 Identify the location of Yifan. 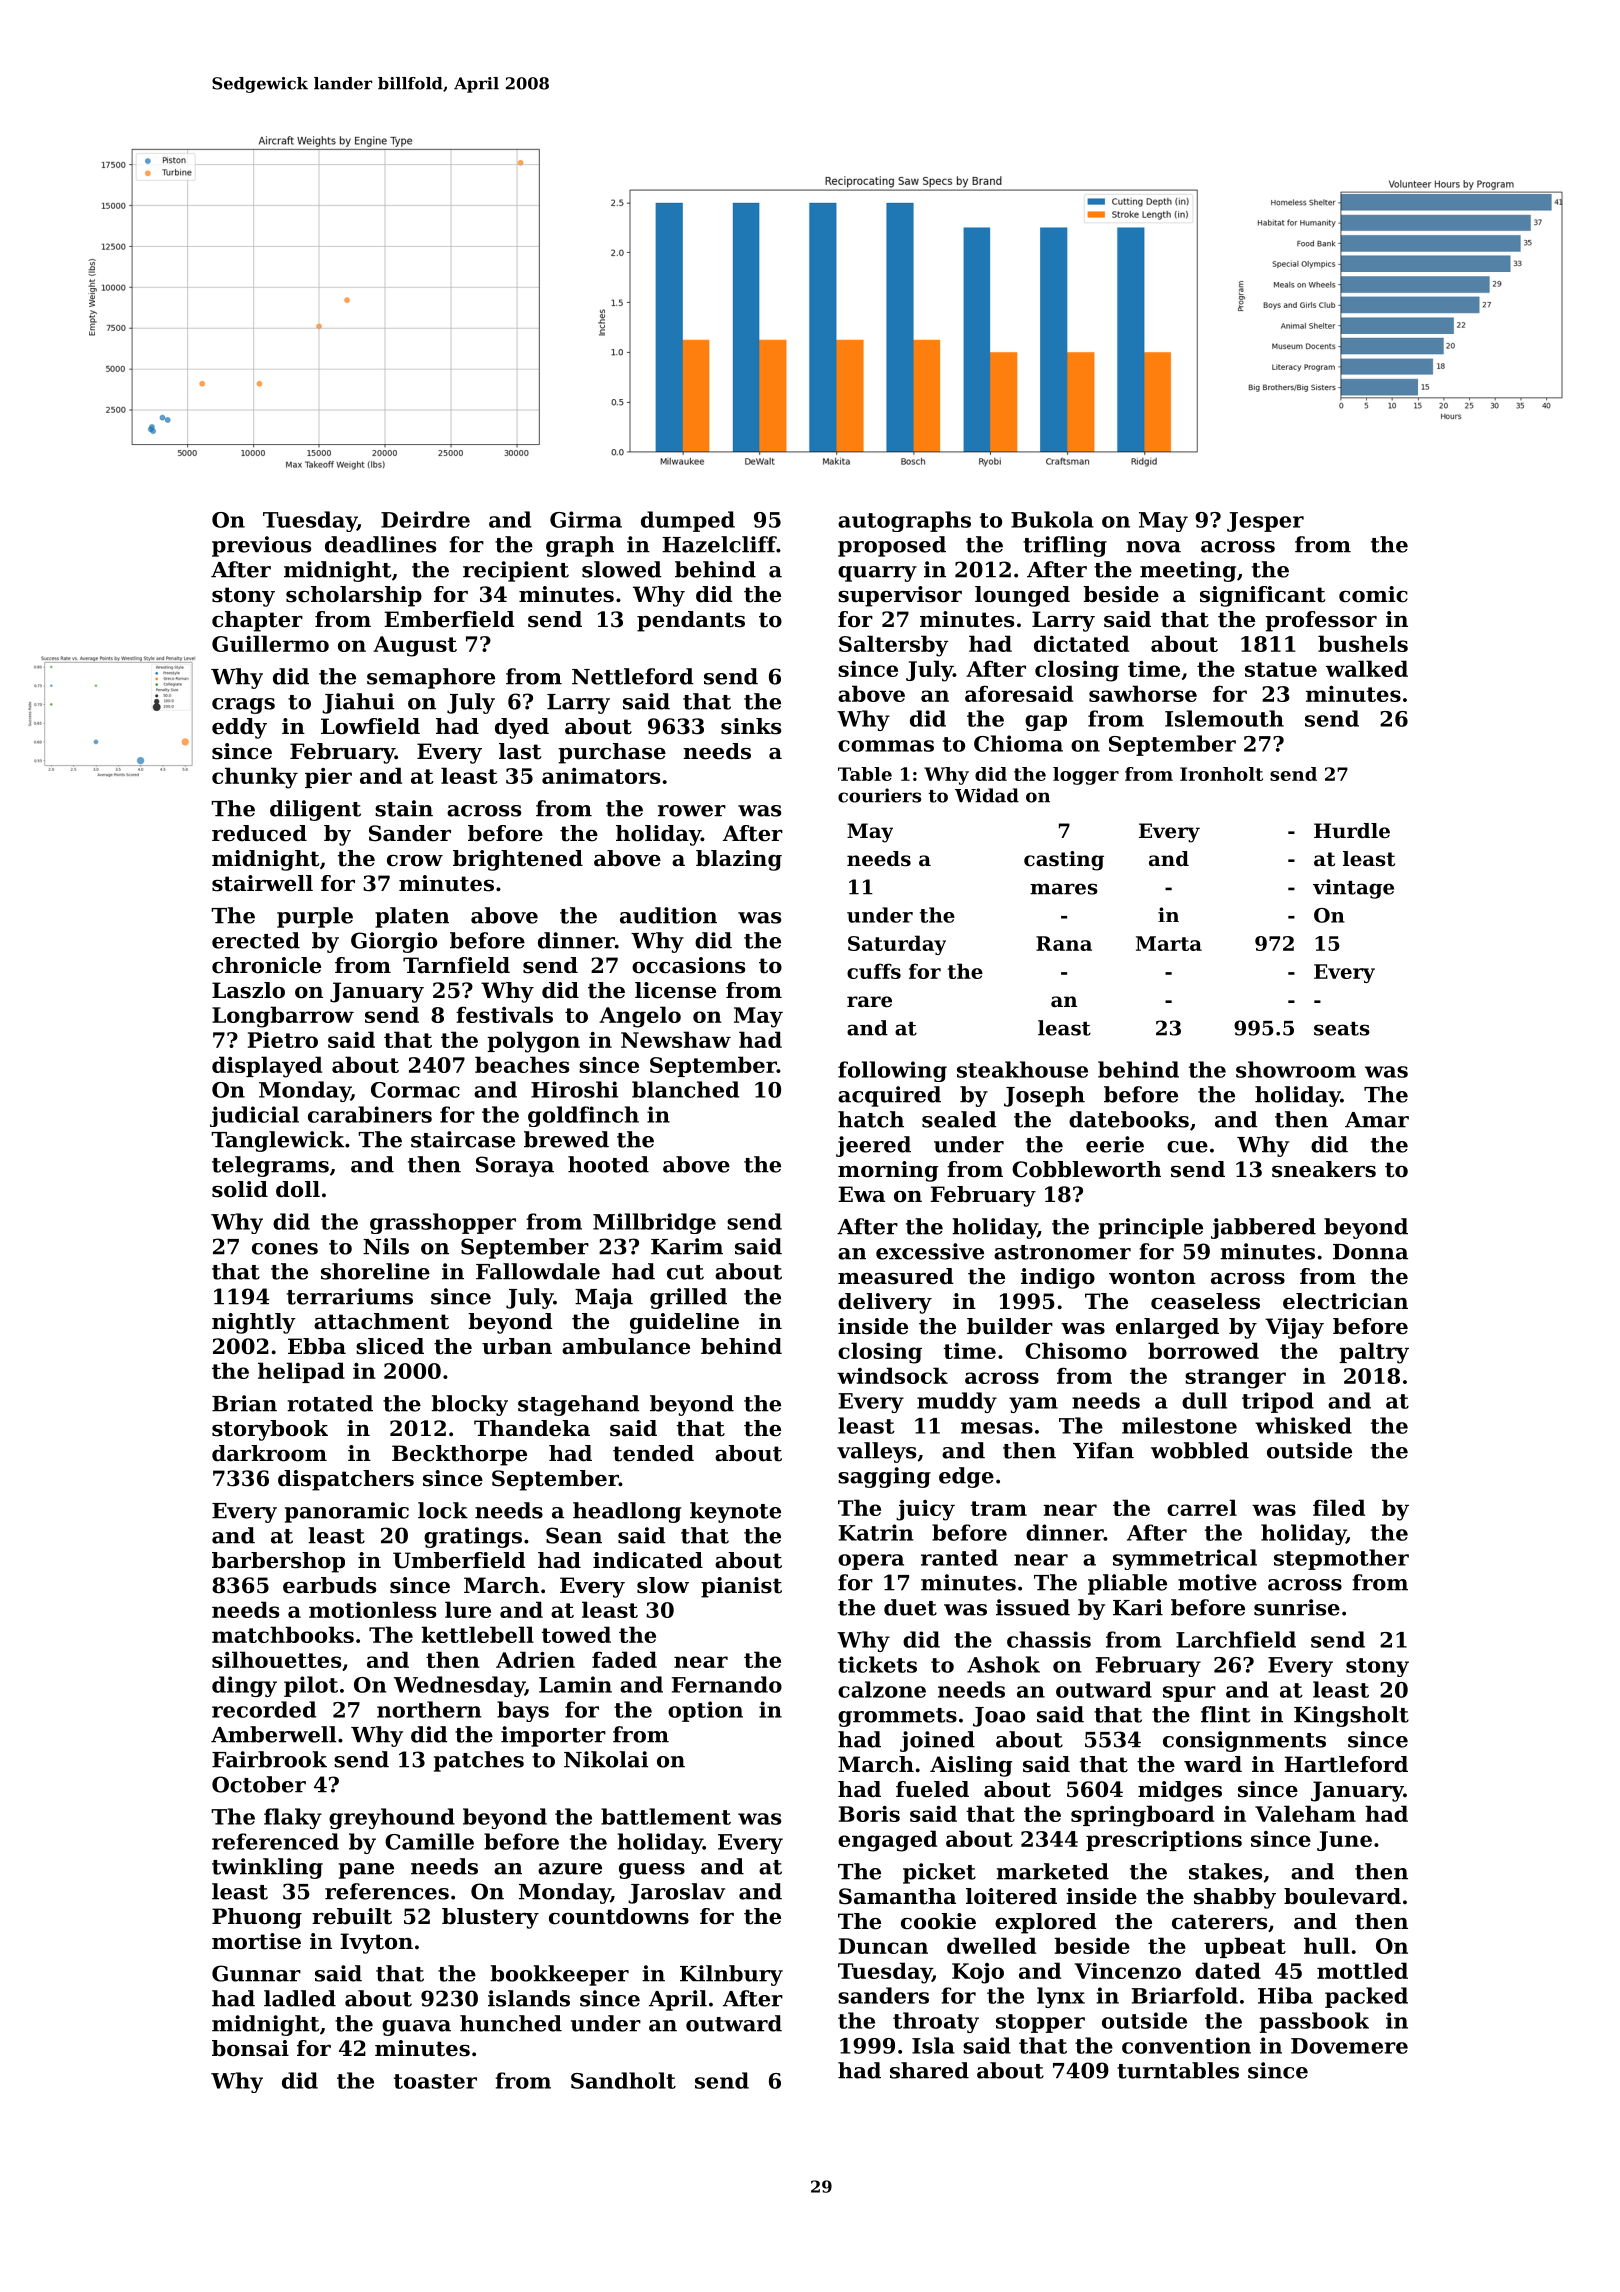
(1103, 1450).
